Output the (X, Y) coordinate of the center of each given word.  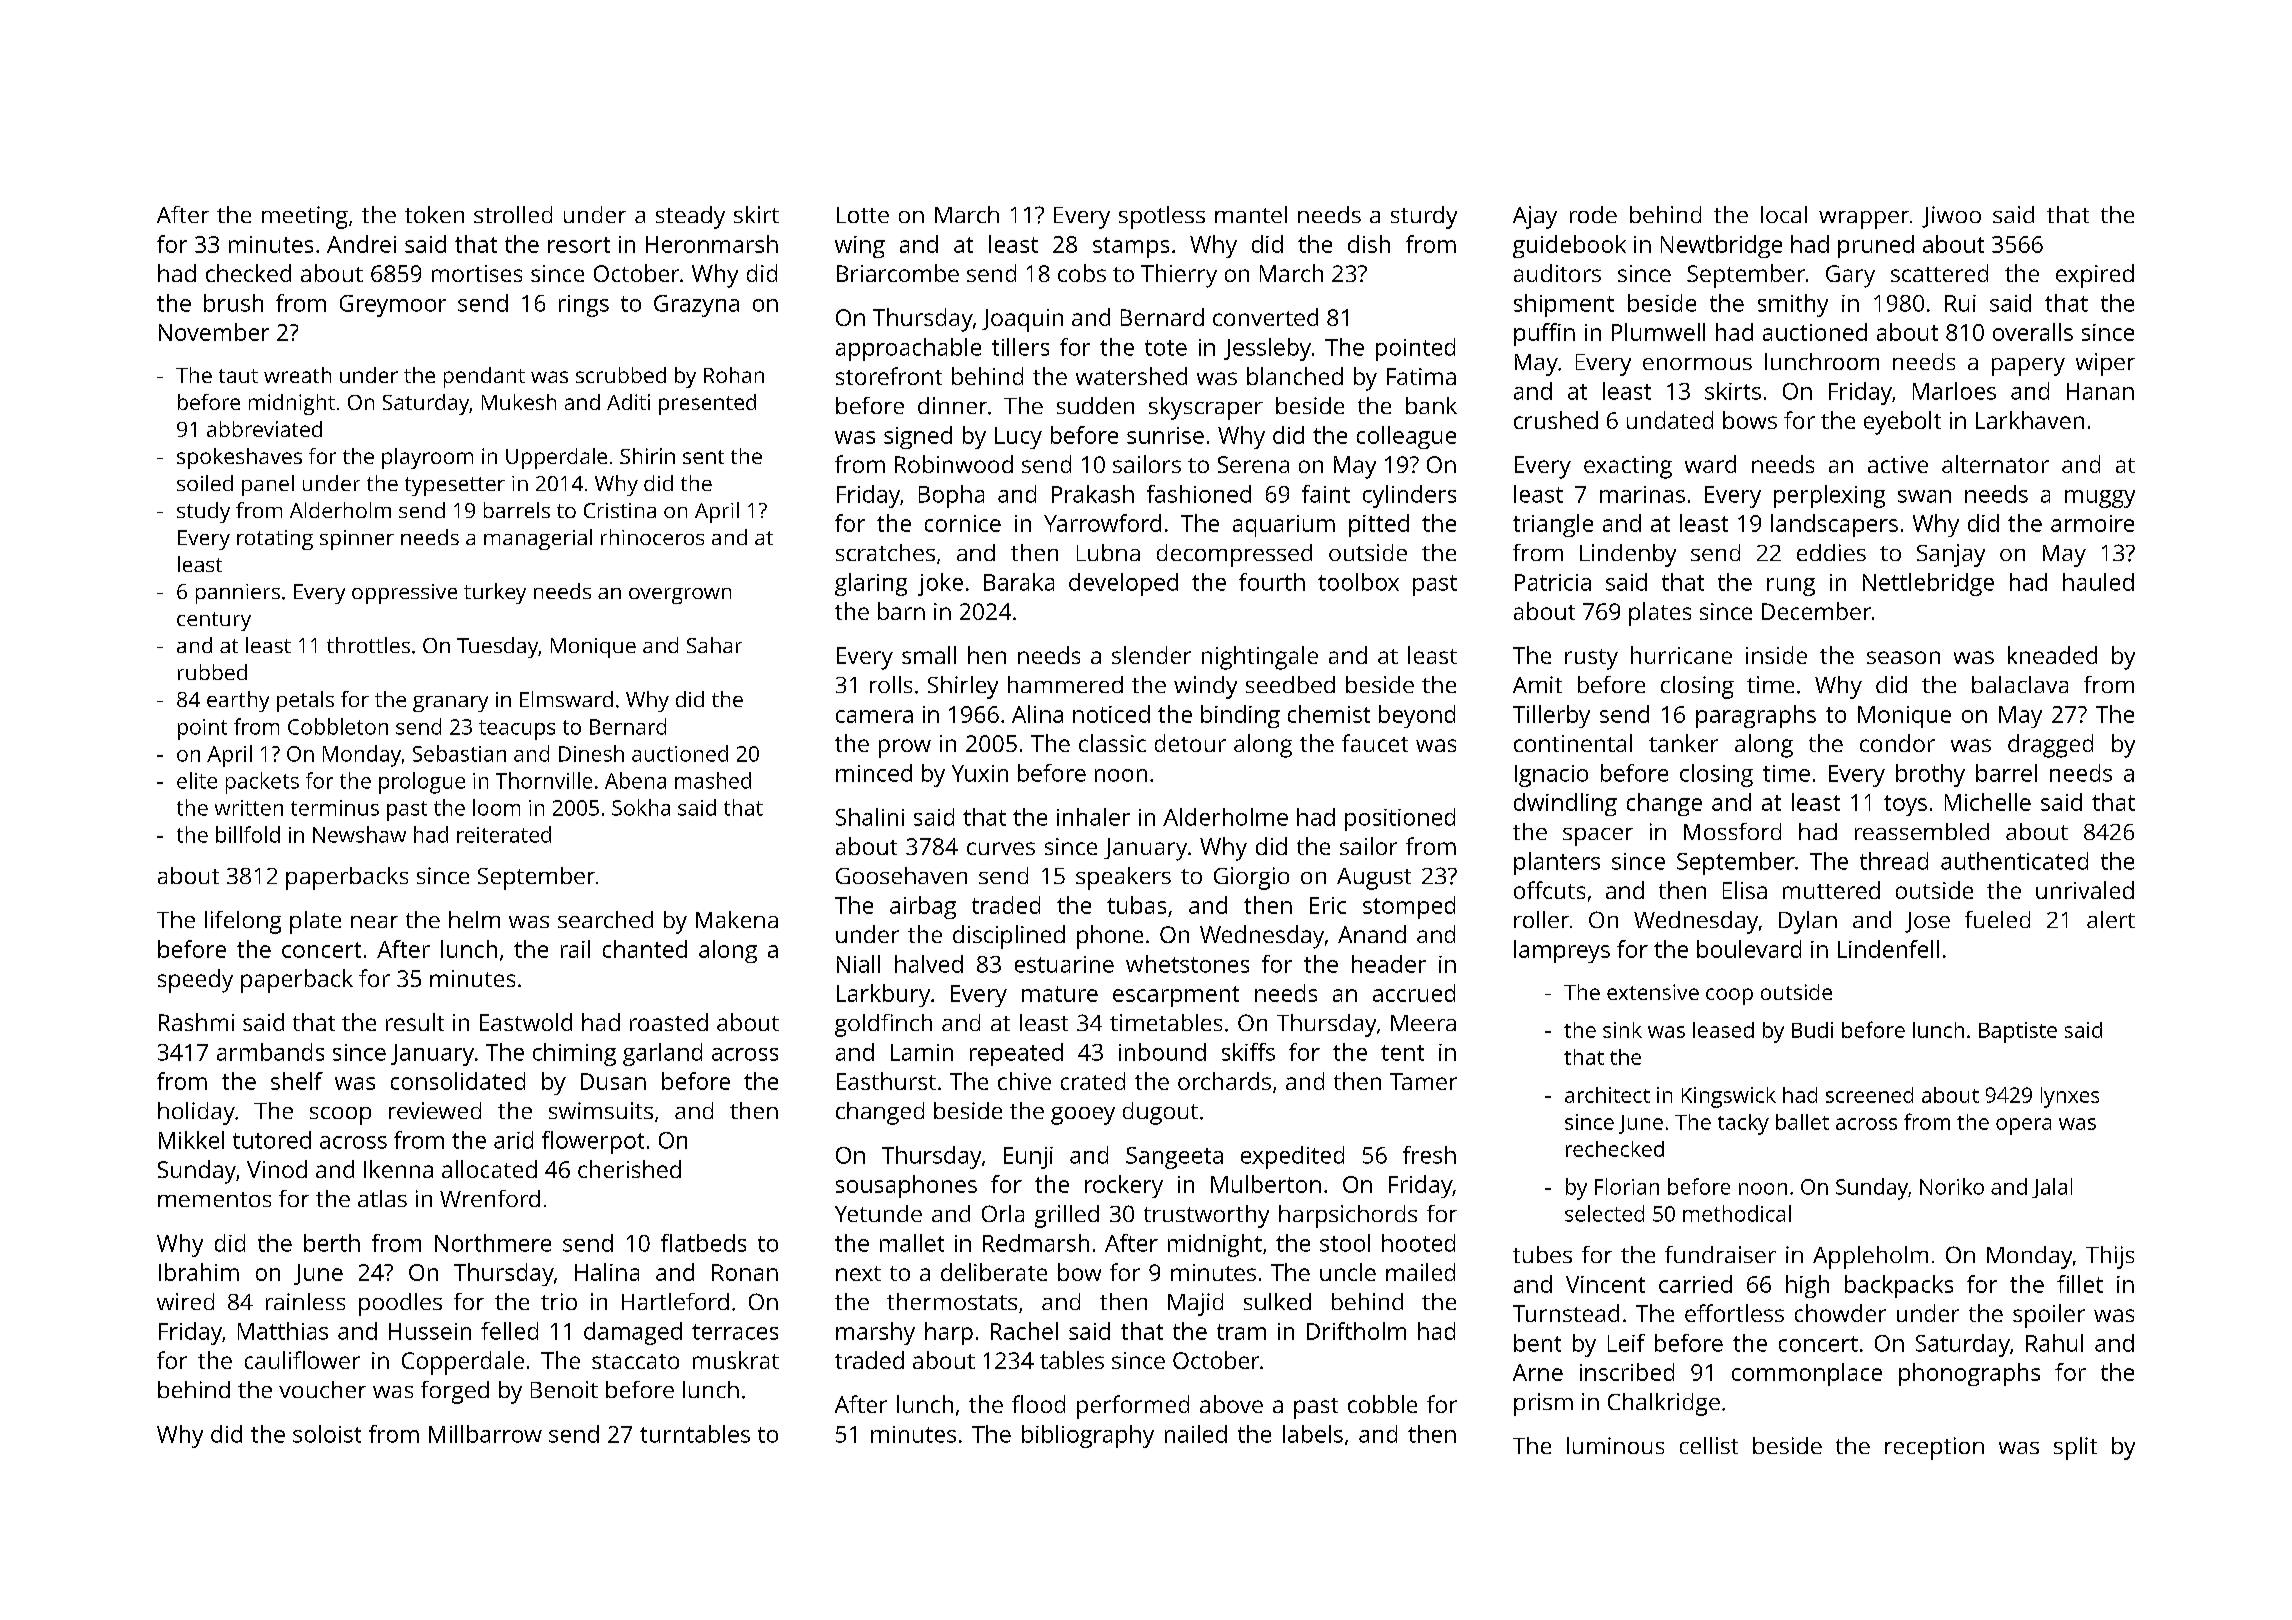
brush (233, 303)
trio (559, 1301)
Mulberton (1266, 1184)
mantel (1251, 214)
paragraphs (1756, 716)
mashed (713, 780)
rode (1593, 214)
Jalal (2052, 1188)
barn (901, 611)
